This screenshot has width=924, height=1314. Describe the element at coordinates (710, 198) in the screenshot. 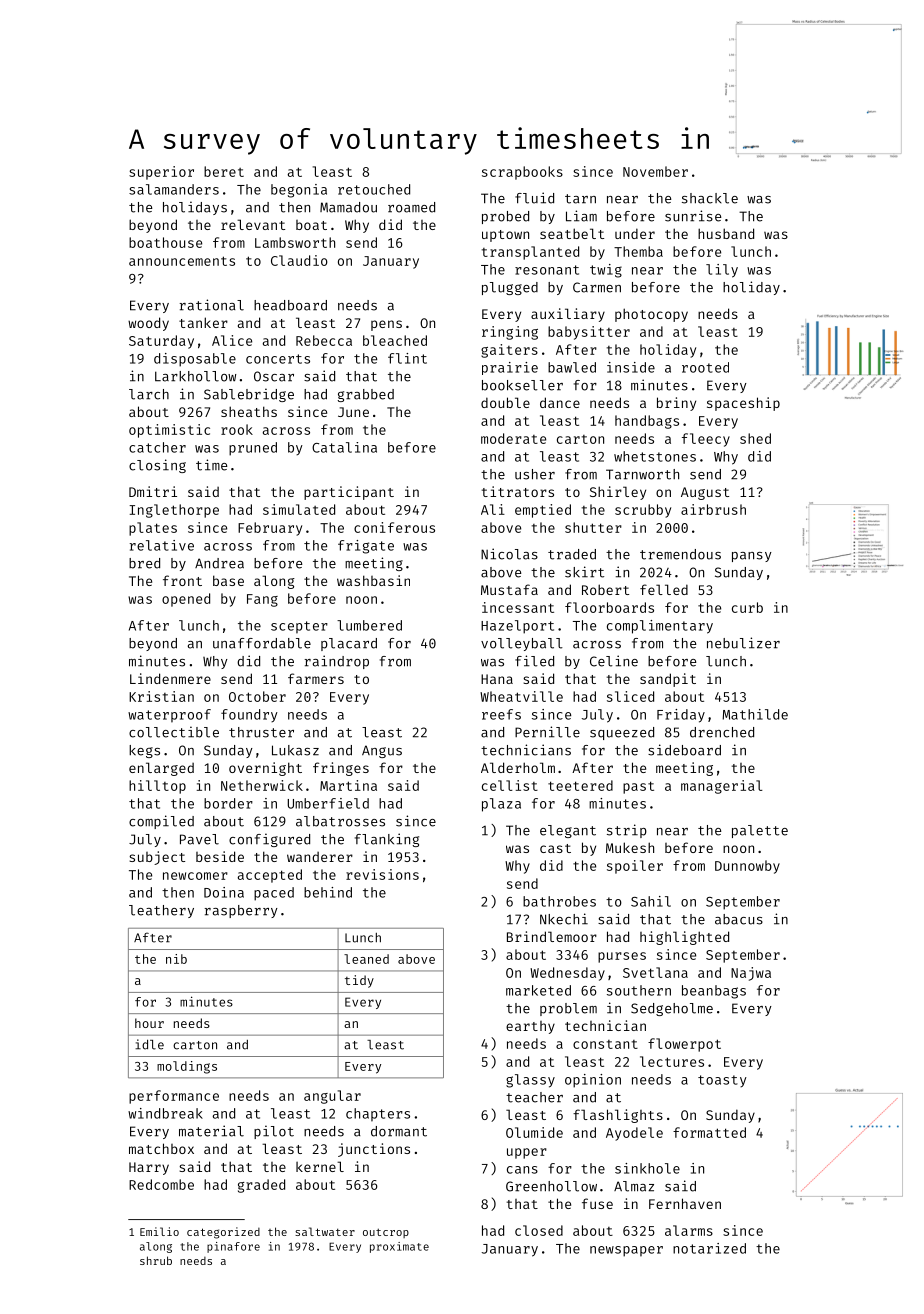

I see `shackle` at that location.
